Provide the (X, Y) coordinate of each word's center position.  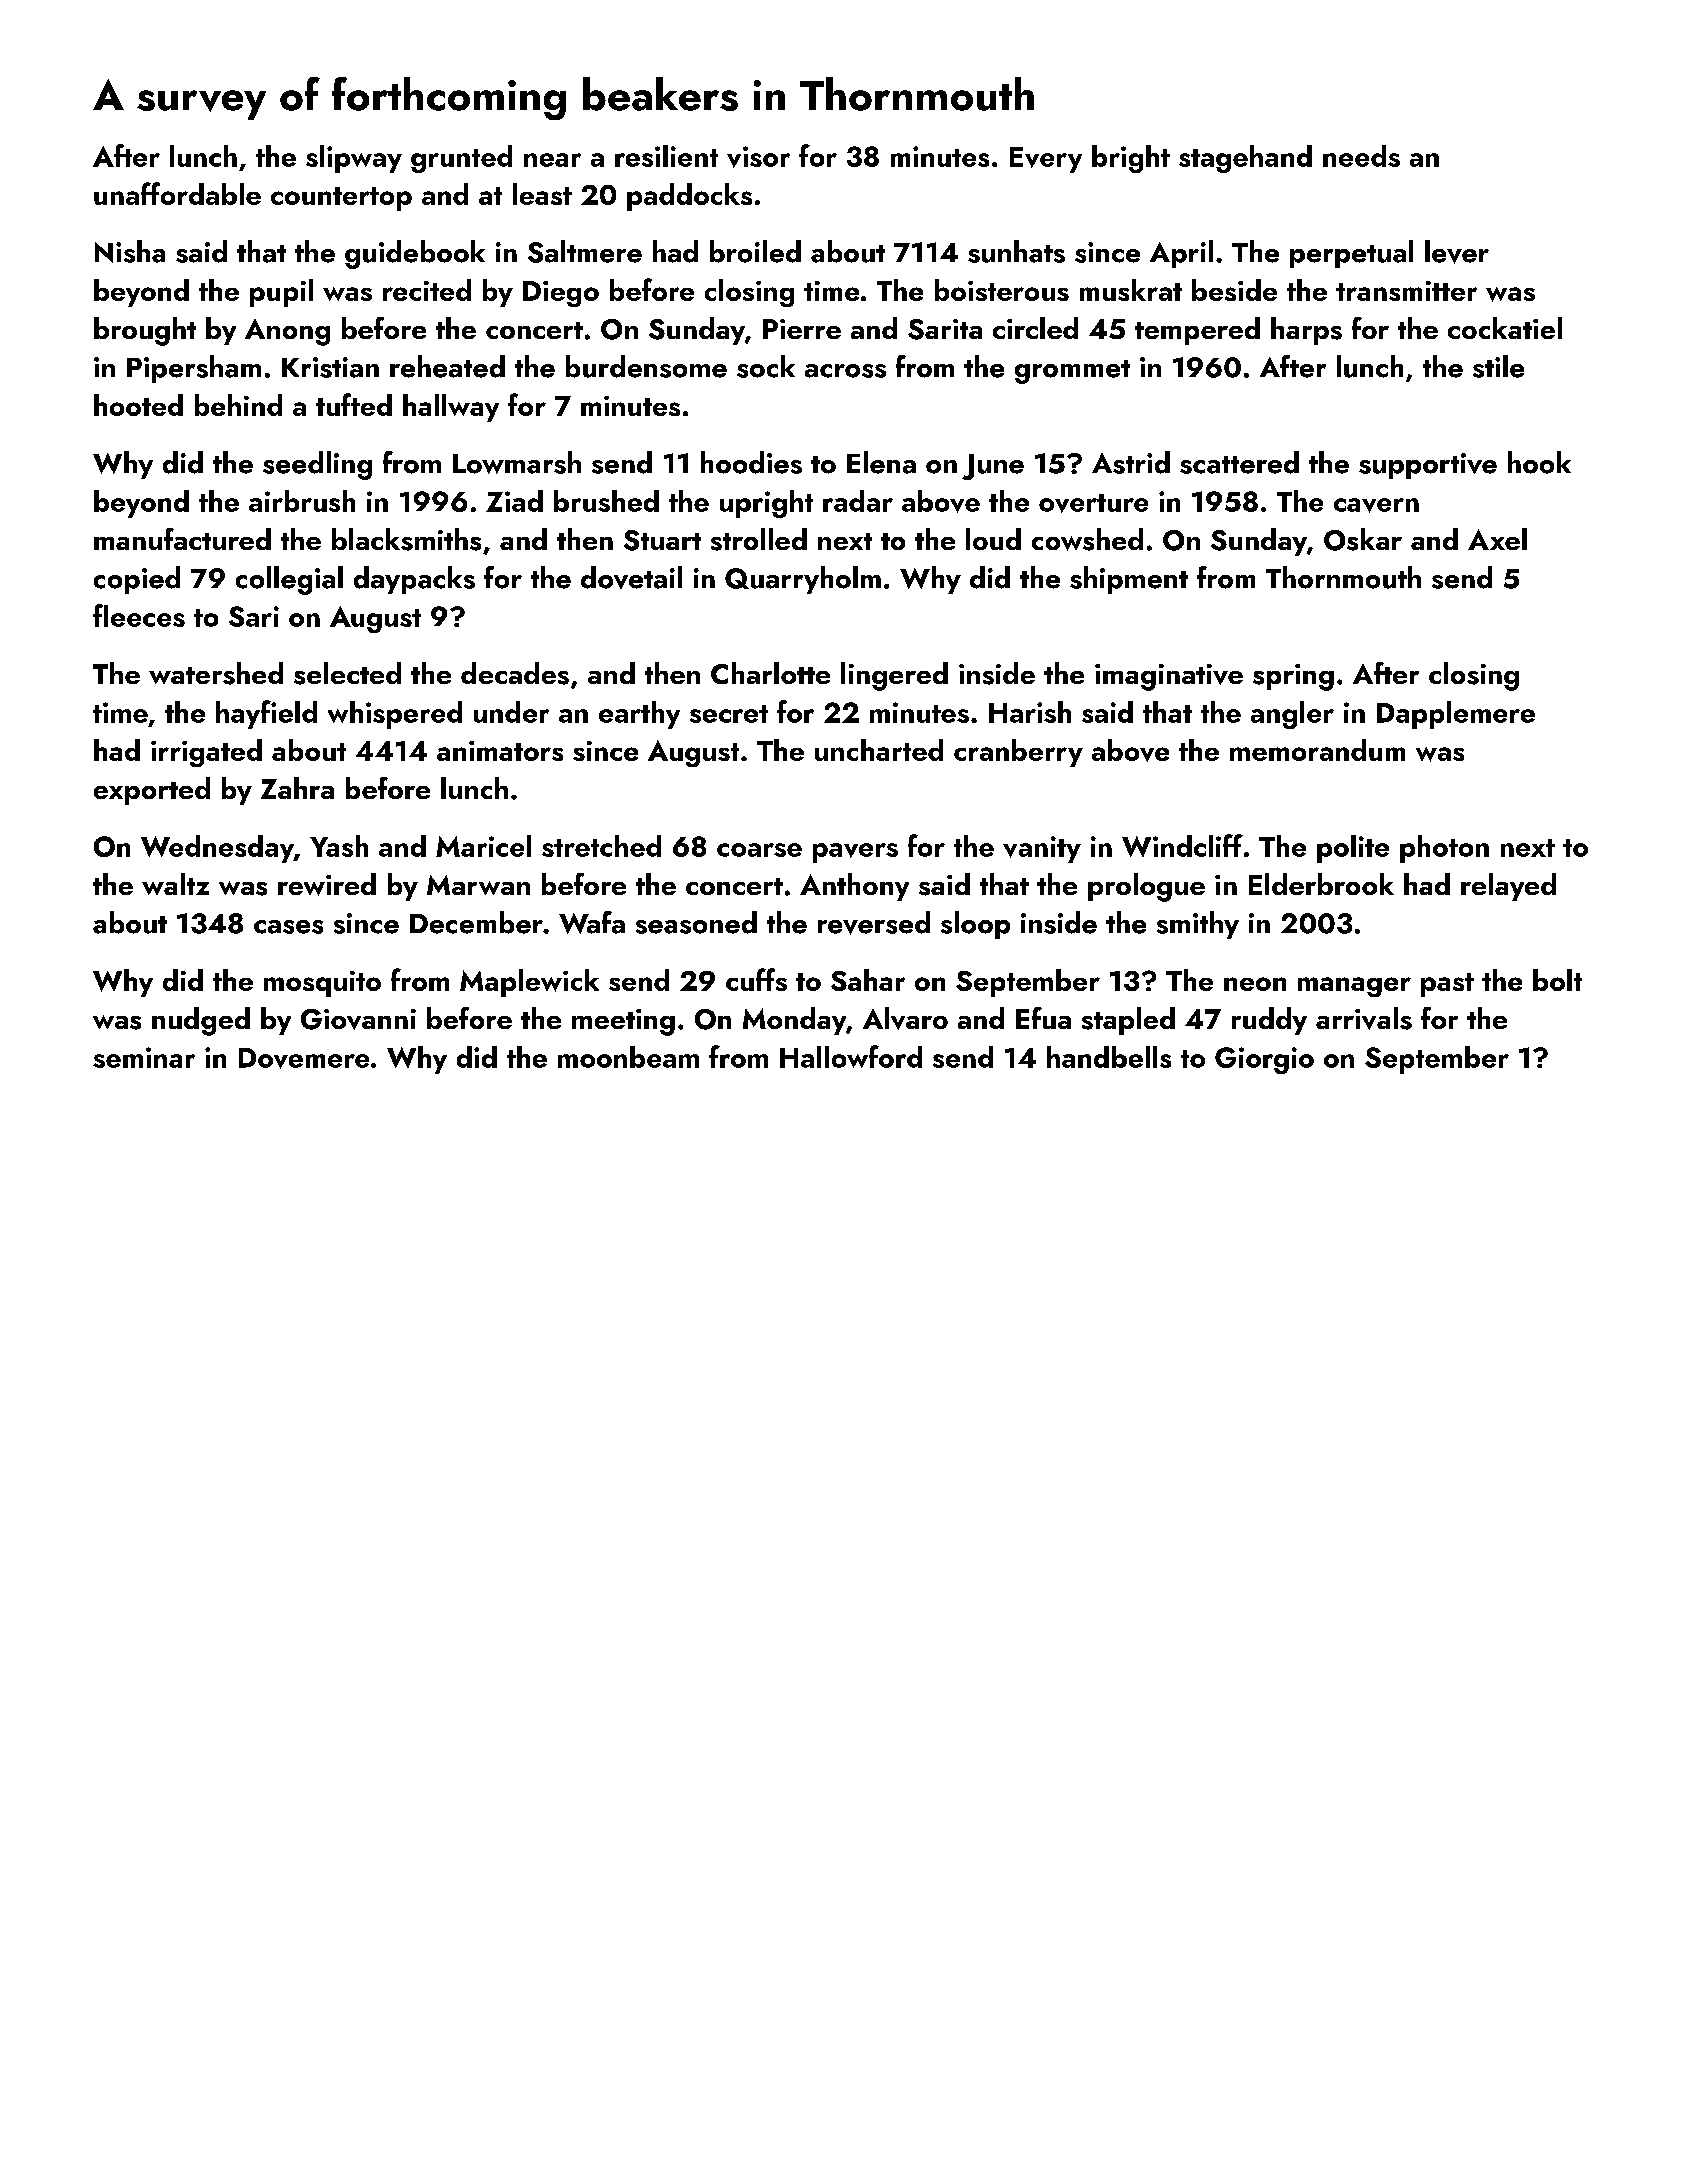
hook (1539, 462)
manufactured (182, 539)
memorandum (1317, 750)
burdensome (646, 366)
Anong (287, 332)
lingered (894, 676)
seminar (144, 1057)
